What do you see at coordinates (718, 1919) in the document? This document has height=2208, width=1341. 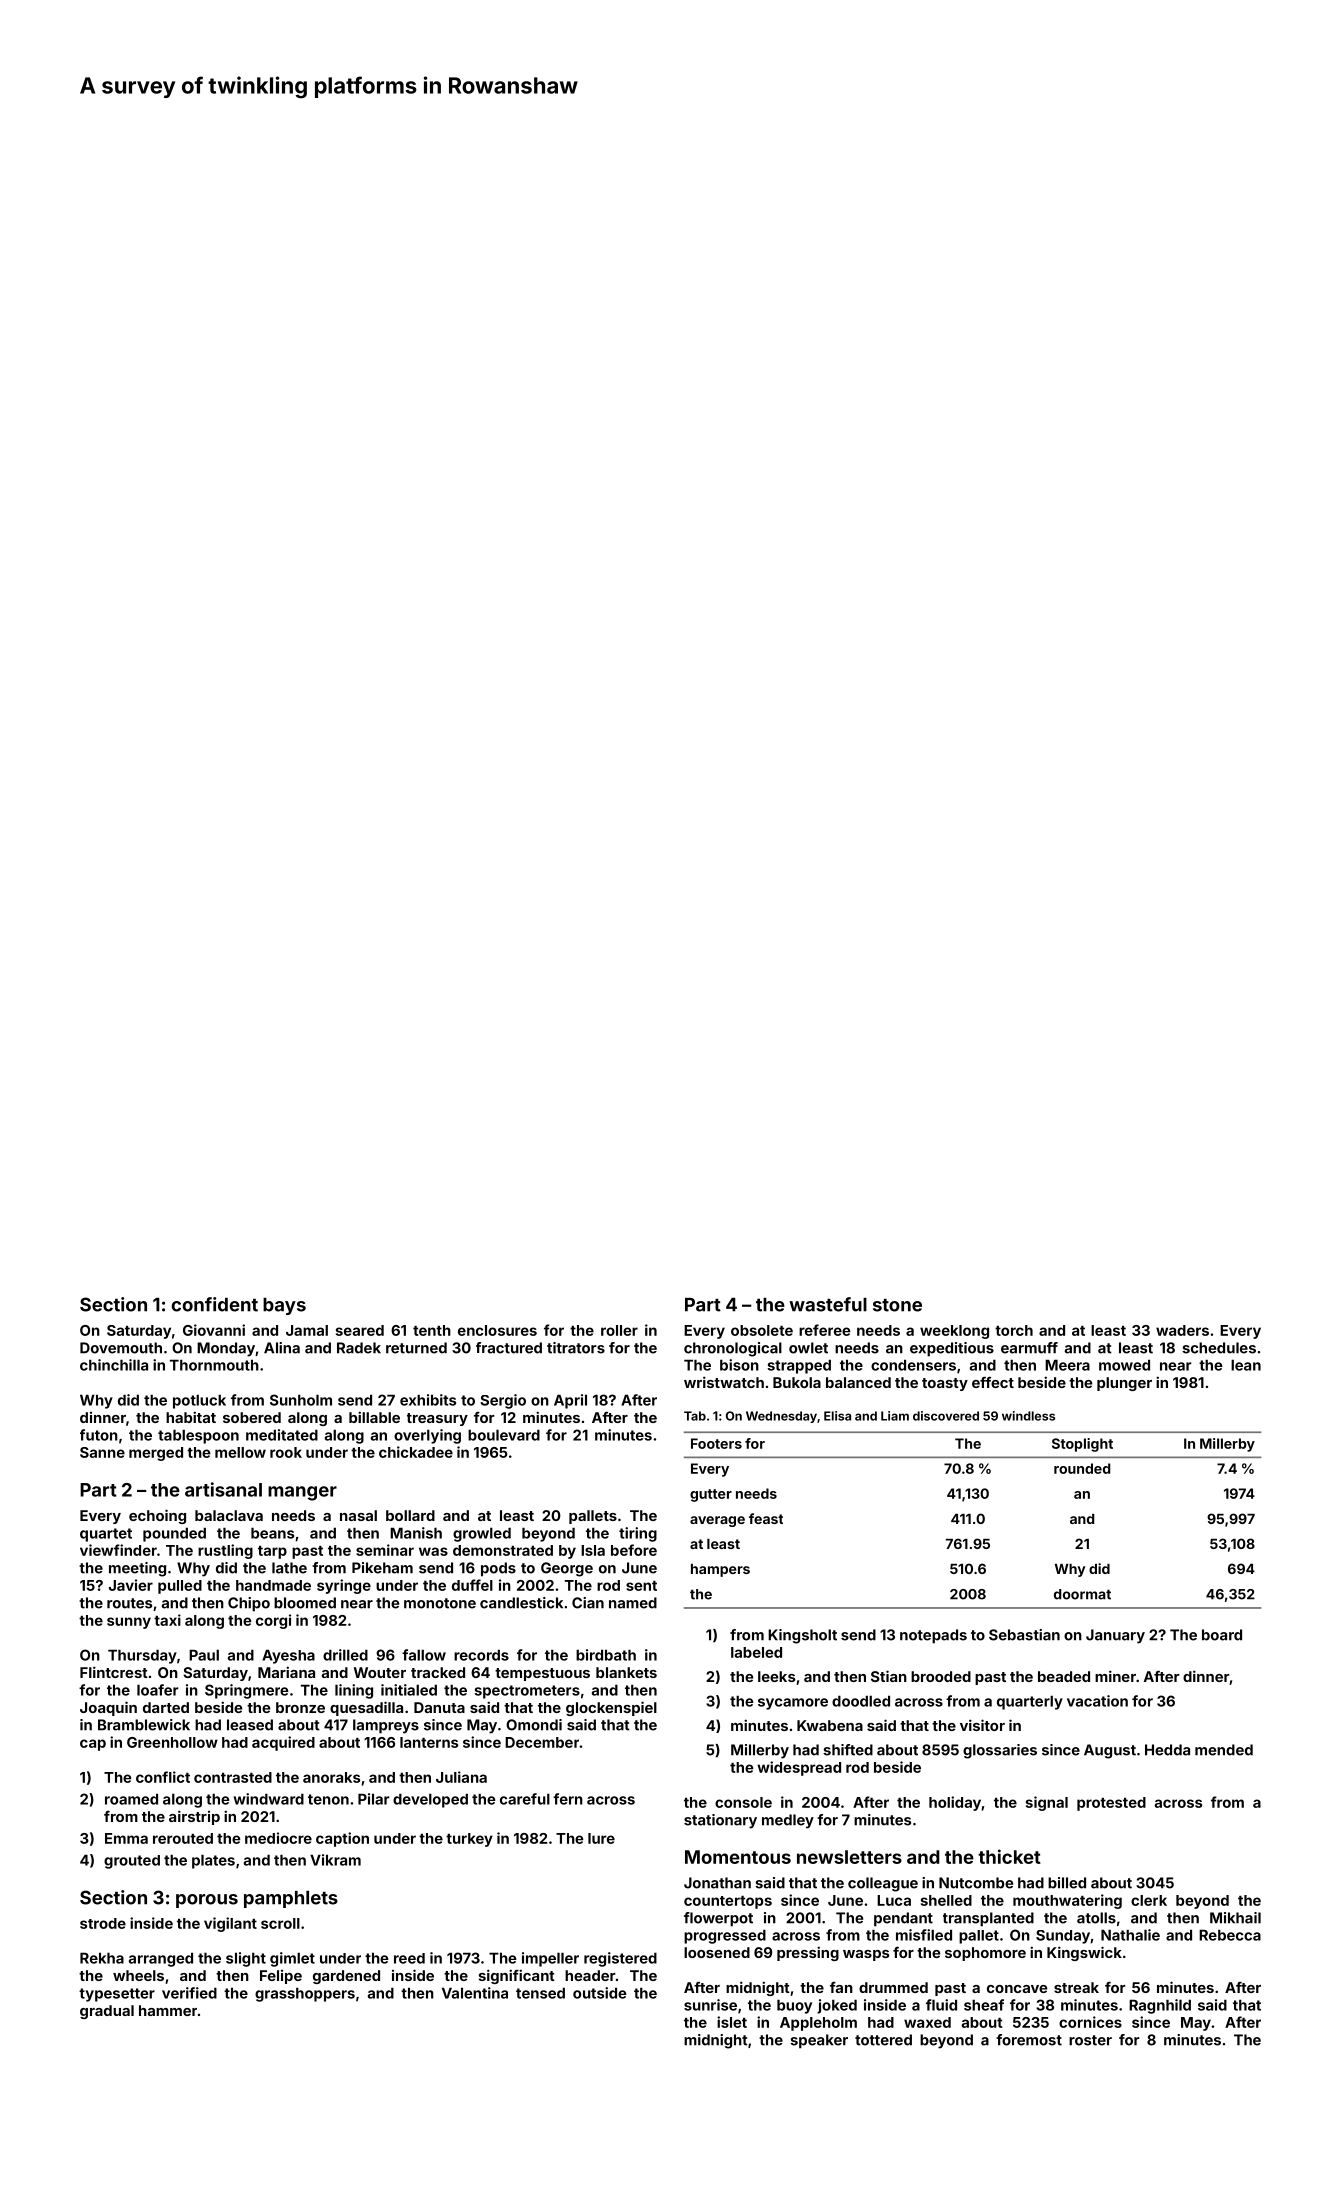 I see `flowerpot` at bounding box center [718, 1919].
